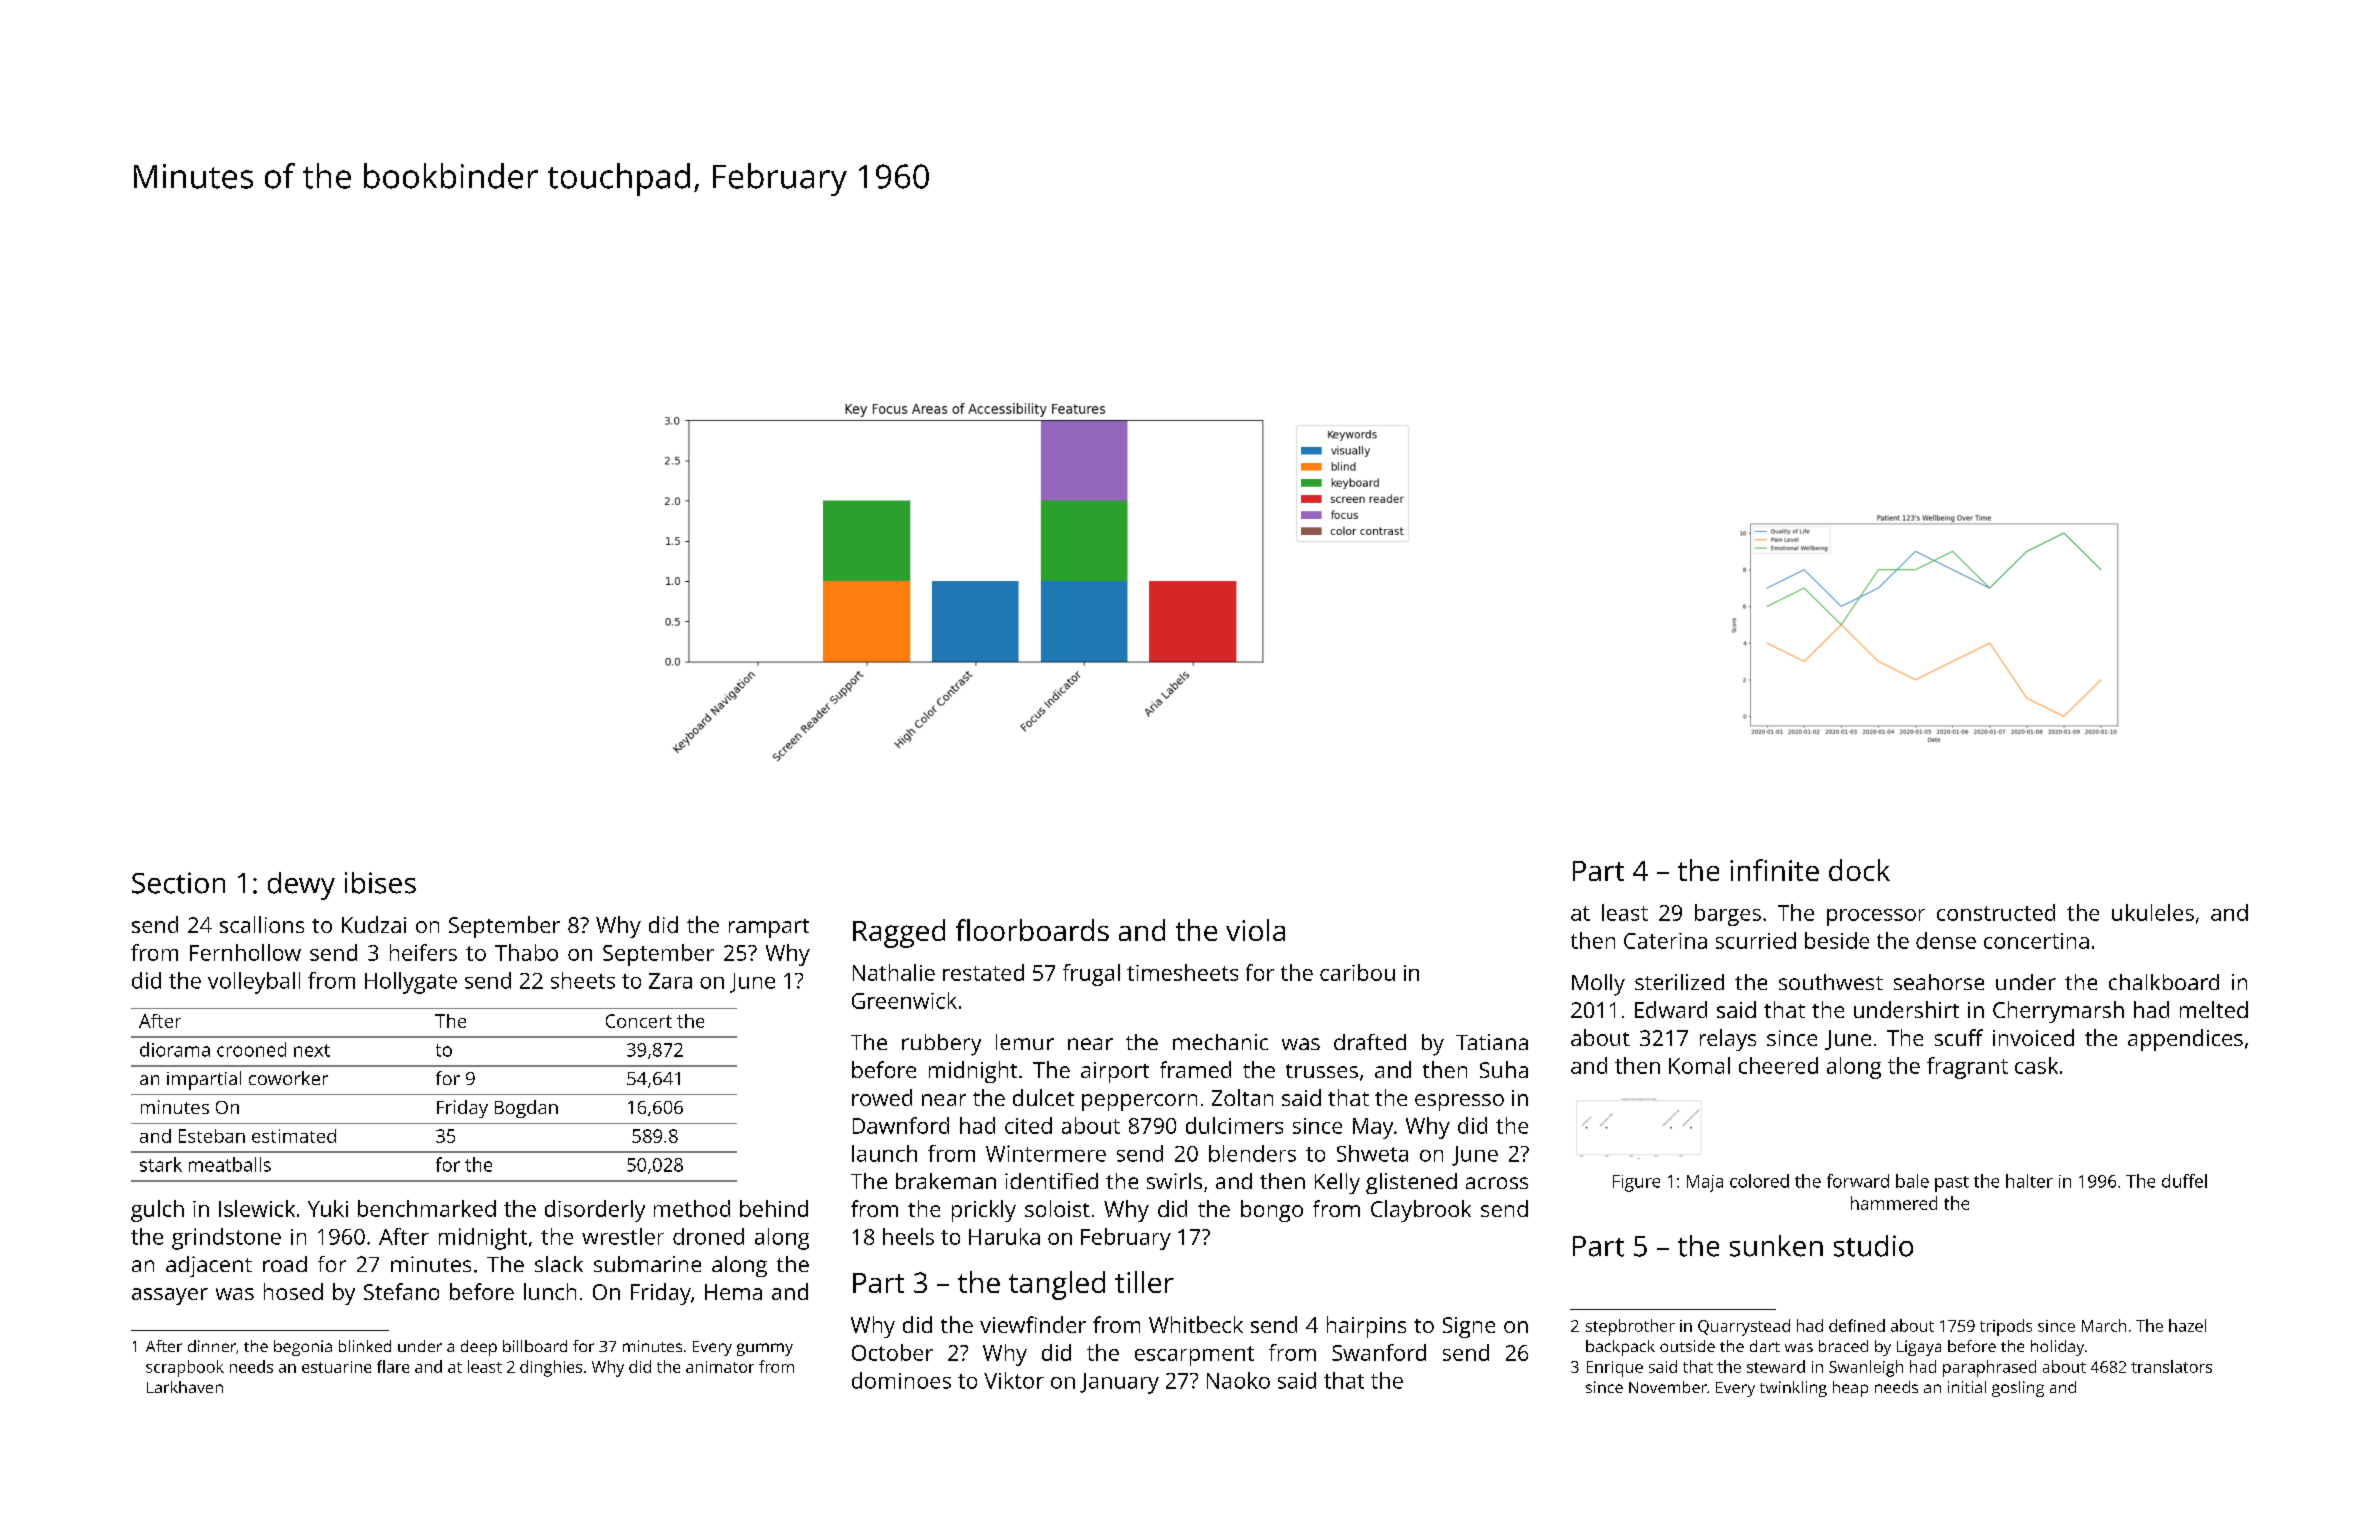 The height and width of the page is (1540, 2380). What do you see at coordinates (1032, 930) in the page?
I see `floorboards` at bounding box center [1032, 930].
